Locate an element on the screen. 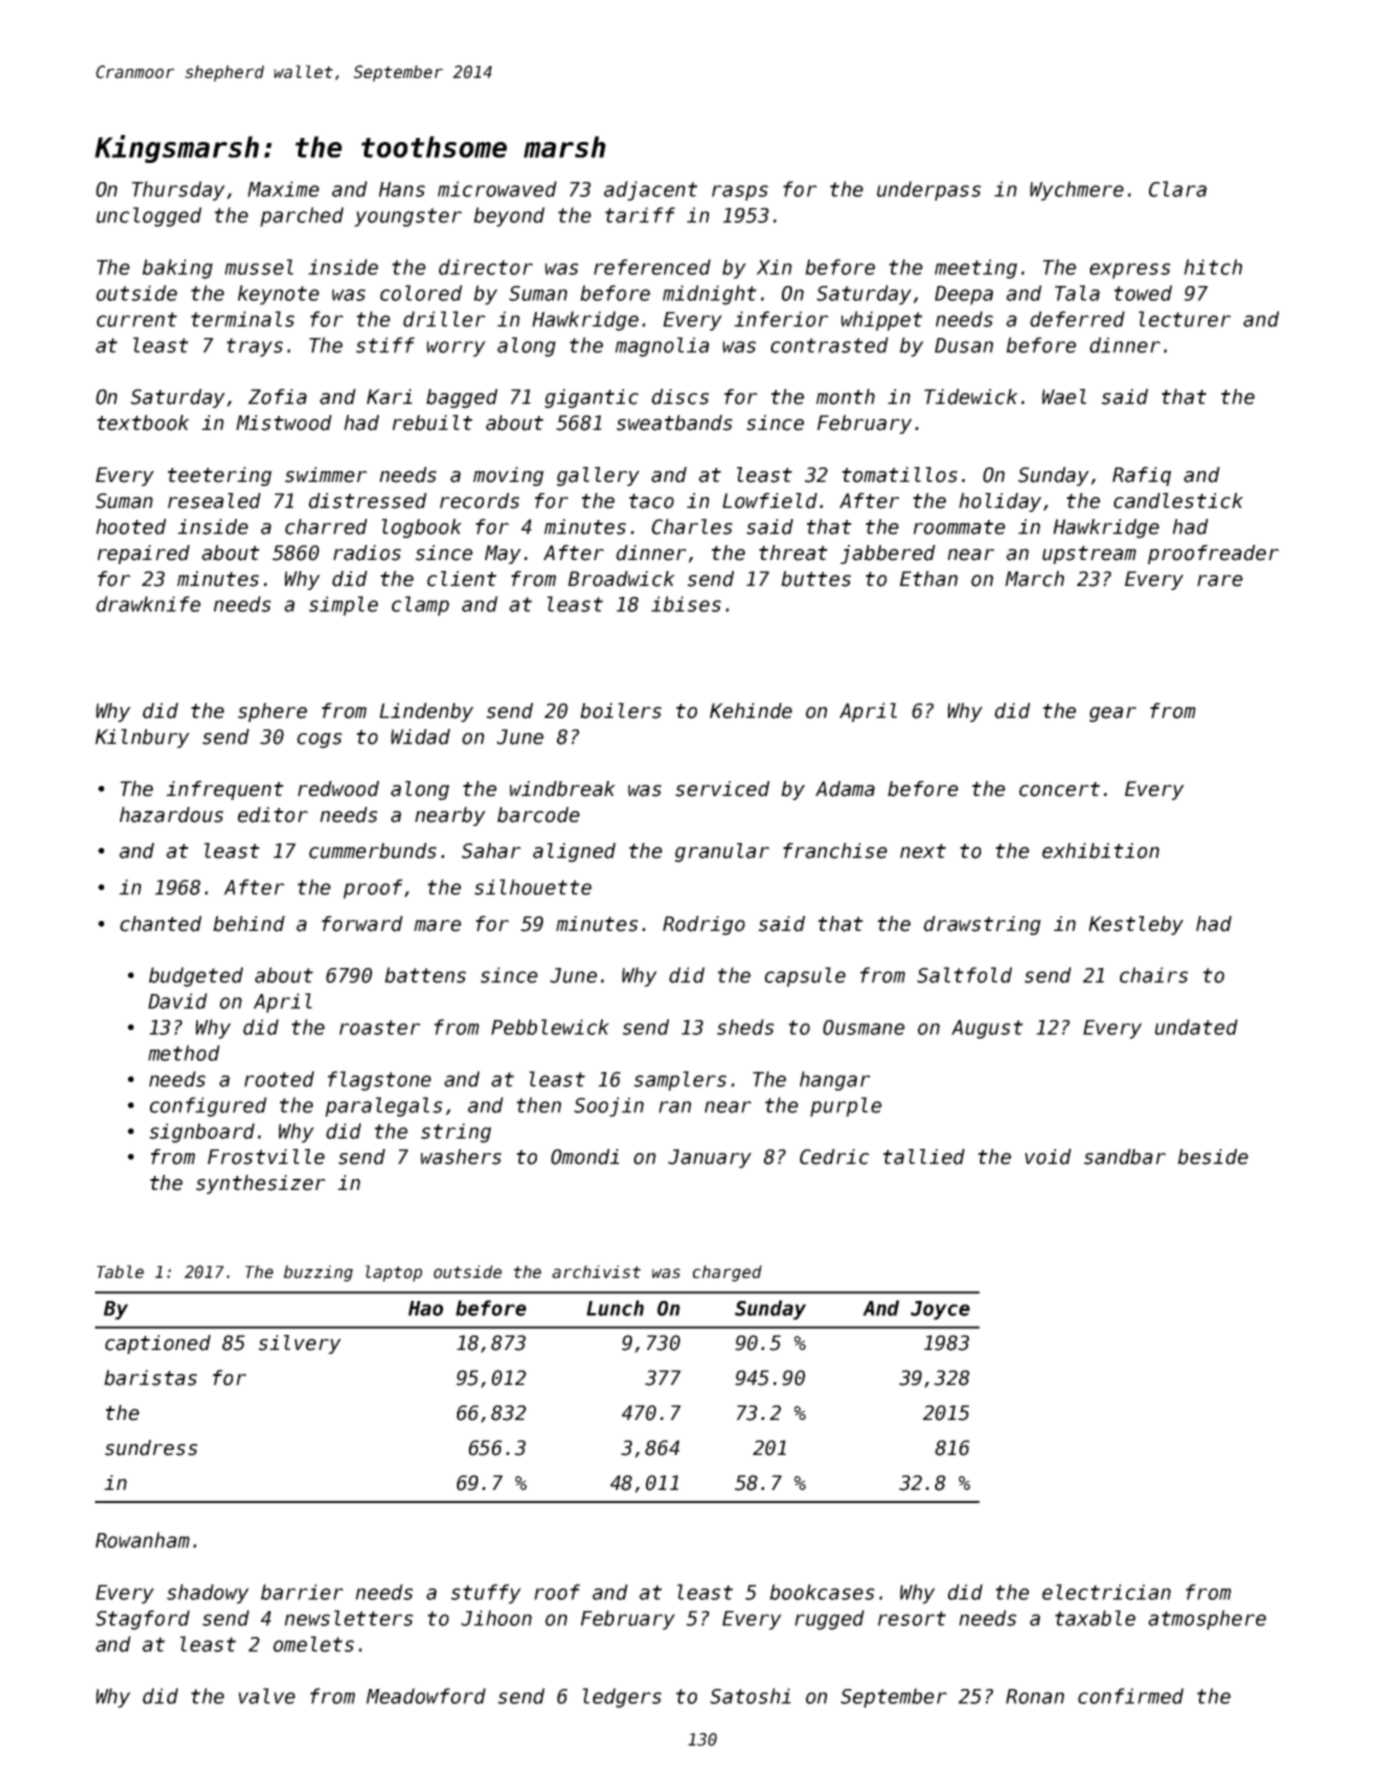 Image resolution: width=1375 pixels, height=1779 pixels. valve is located at coordinates (266, 1696).
